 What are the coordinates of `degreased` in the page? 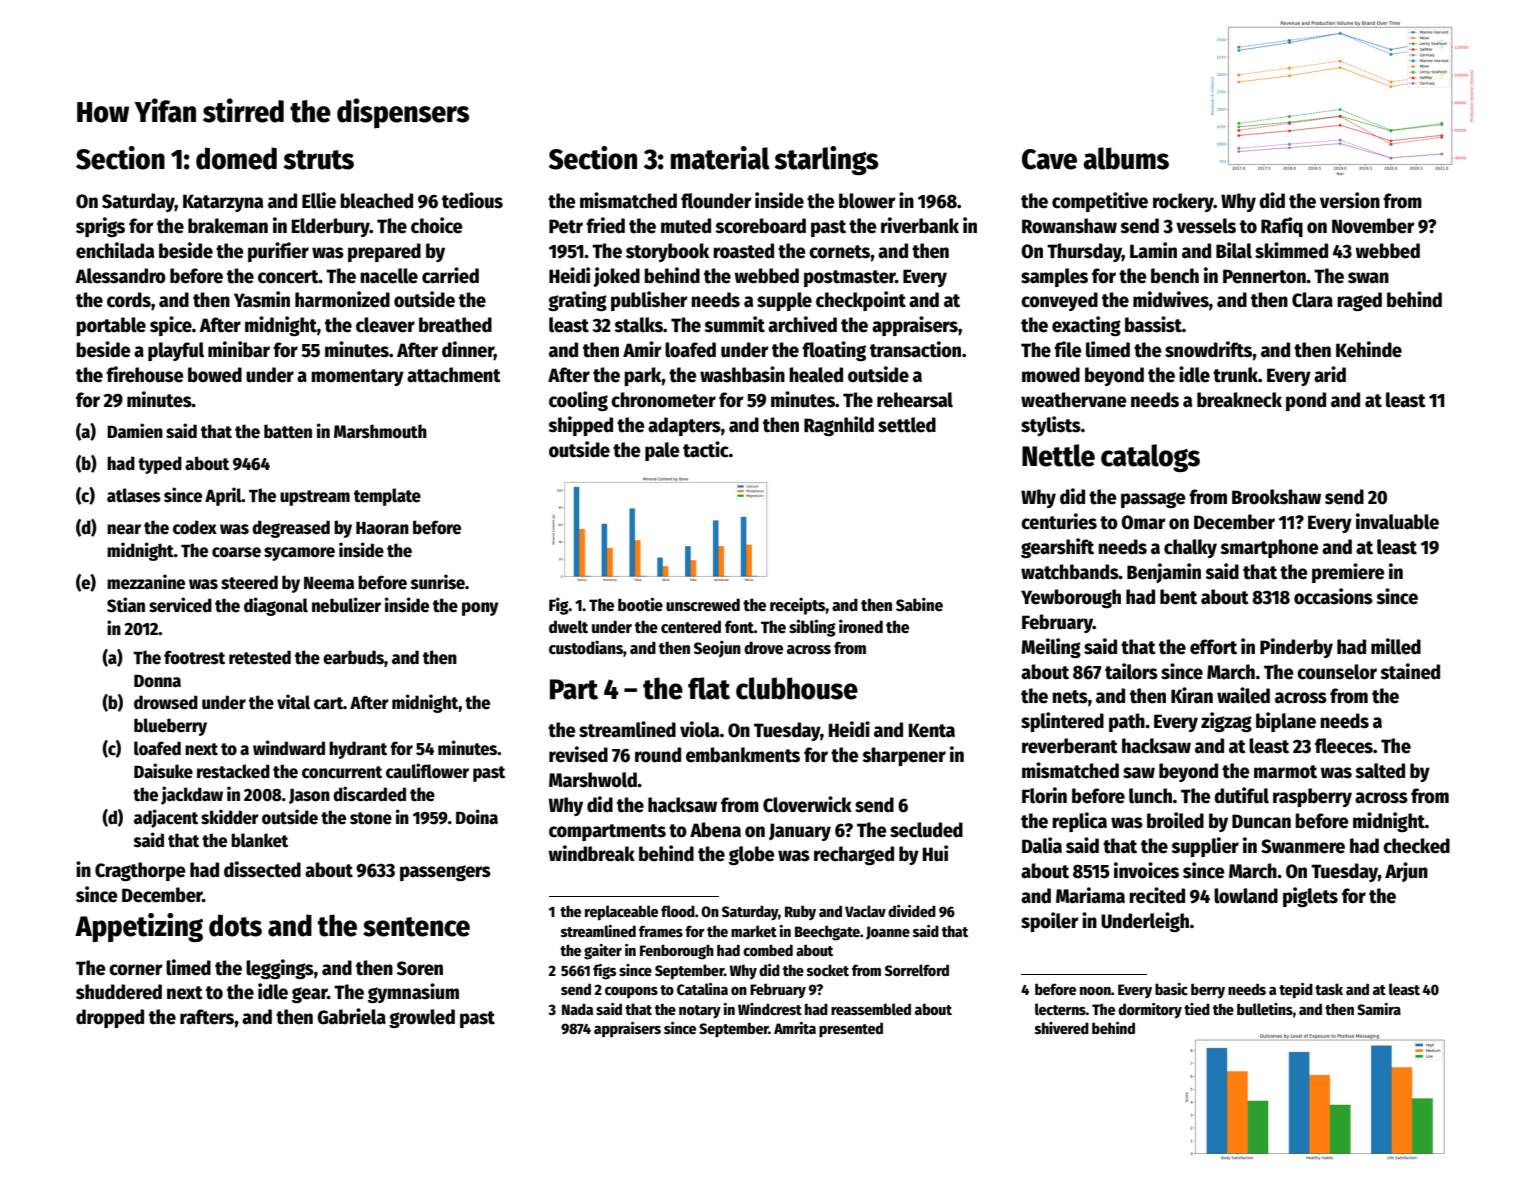 It's located at (291, 529).
